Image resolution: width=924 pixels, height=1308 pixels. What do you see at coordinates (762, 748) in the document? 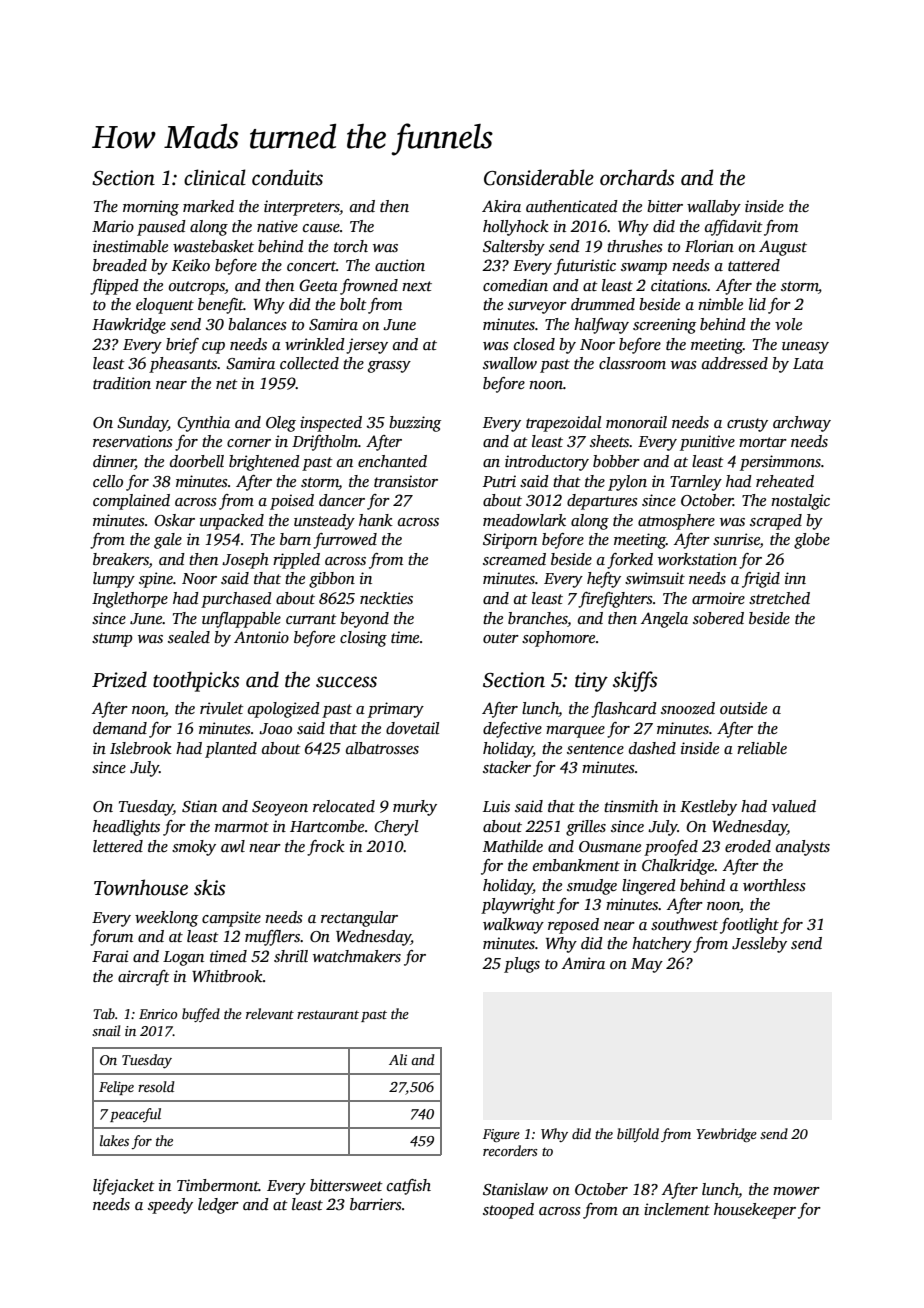
I see `reliable` at bounding box center [762, 748].
